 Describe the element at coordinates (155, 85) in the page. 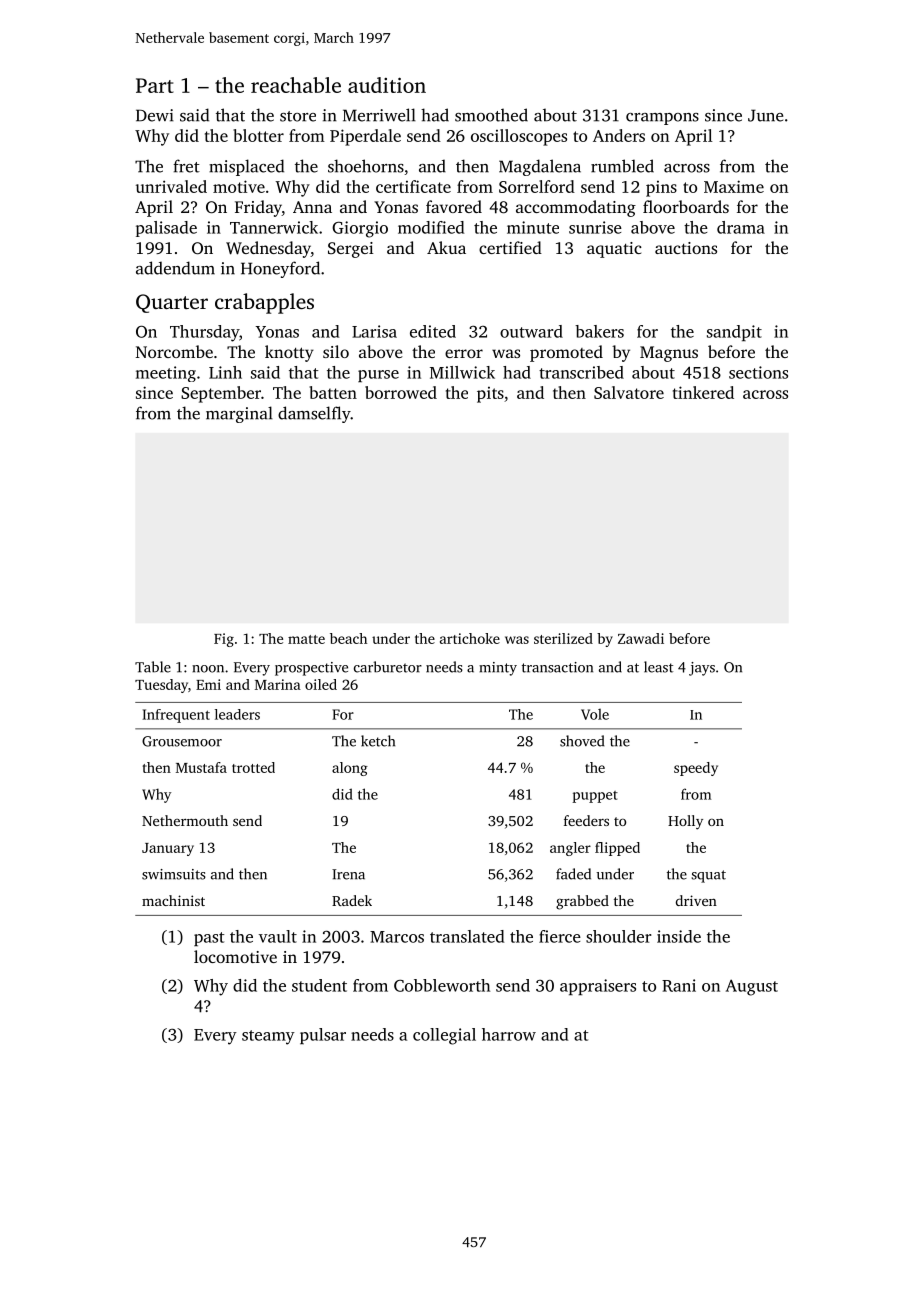

I see `Part` at that location.
